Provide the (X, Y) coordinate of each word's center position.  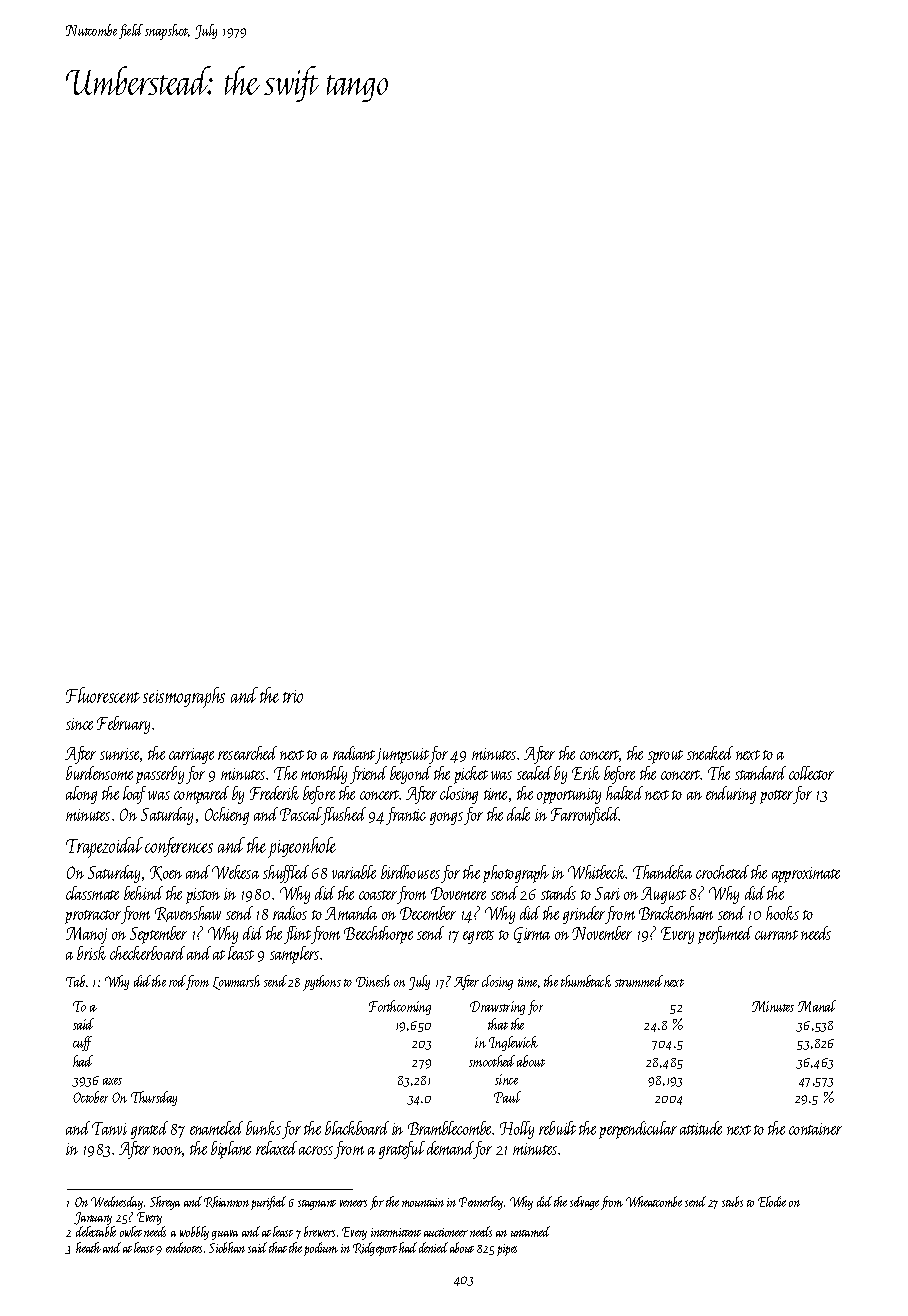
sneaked (710, 753)
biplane (231, 1150)
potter (776, 797)
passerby (160, 775)
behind (143, 893)
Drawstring (497, 1008)
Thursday (154, 1098)
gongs (446, 818)
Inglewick (513, 1043)
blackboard (357, 1128)
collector (811, 773)
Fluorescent (103, 695)
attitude (701, 1128)
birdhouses (410, 872)
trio (293, 696)
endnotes (184, 1247)
